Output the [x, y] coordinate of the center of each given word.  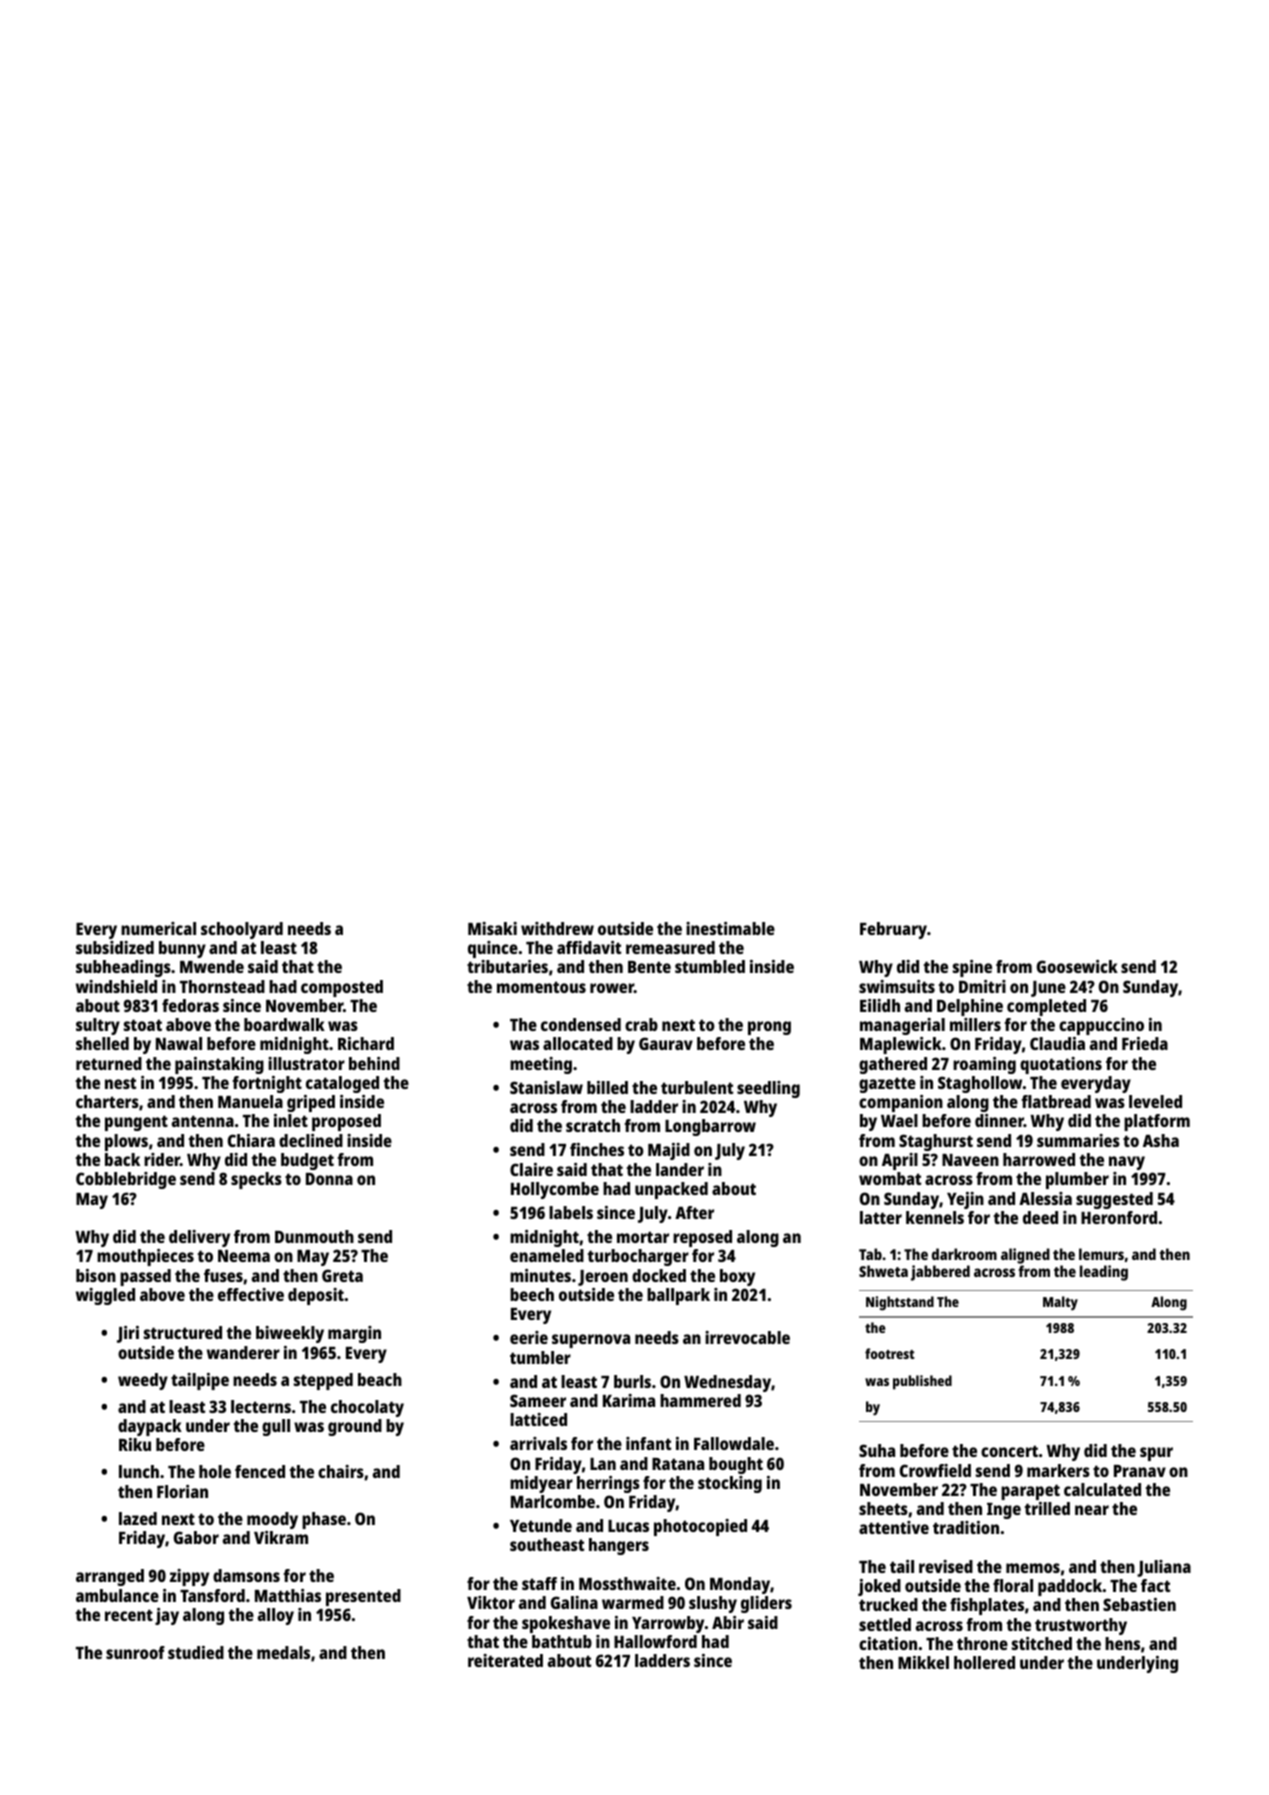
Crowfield [935, 1470]
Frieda [1145, 1043]
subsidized [115, 947]
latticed [538, 1419]
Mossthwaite [627, 1583]
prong [769, 1028]
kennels [935, 1217]
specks [256, 1180]
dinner [999, 1120]
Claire [531, 1169]
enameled [547, 1255]
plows [126, 1142]
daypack [150, 1427]
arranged [110, 1577]
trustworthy [1081, 1626]
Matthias [288, 1595]
